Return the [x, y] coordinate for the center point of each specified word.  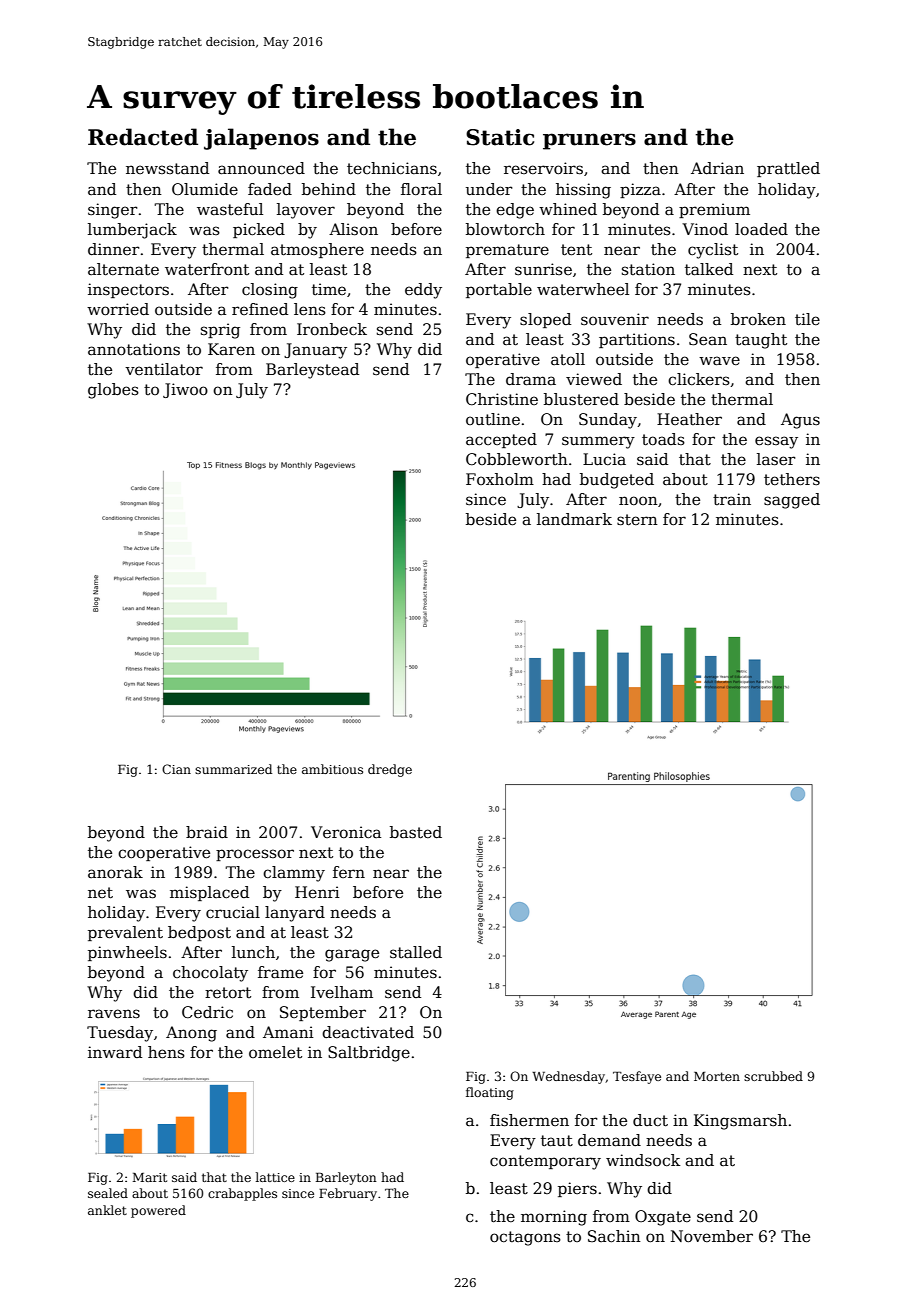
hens [166, 1052]
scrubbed [773, 1076]
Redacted [143, 137]
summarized [233, 769]
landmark [574, 519]
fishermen [529, 1120]
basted [416, 832]
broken [758, 319]
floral [421, 189]
